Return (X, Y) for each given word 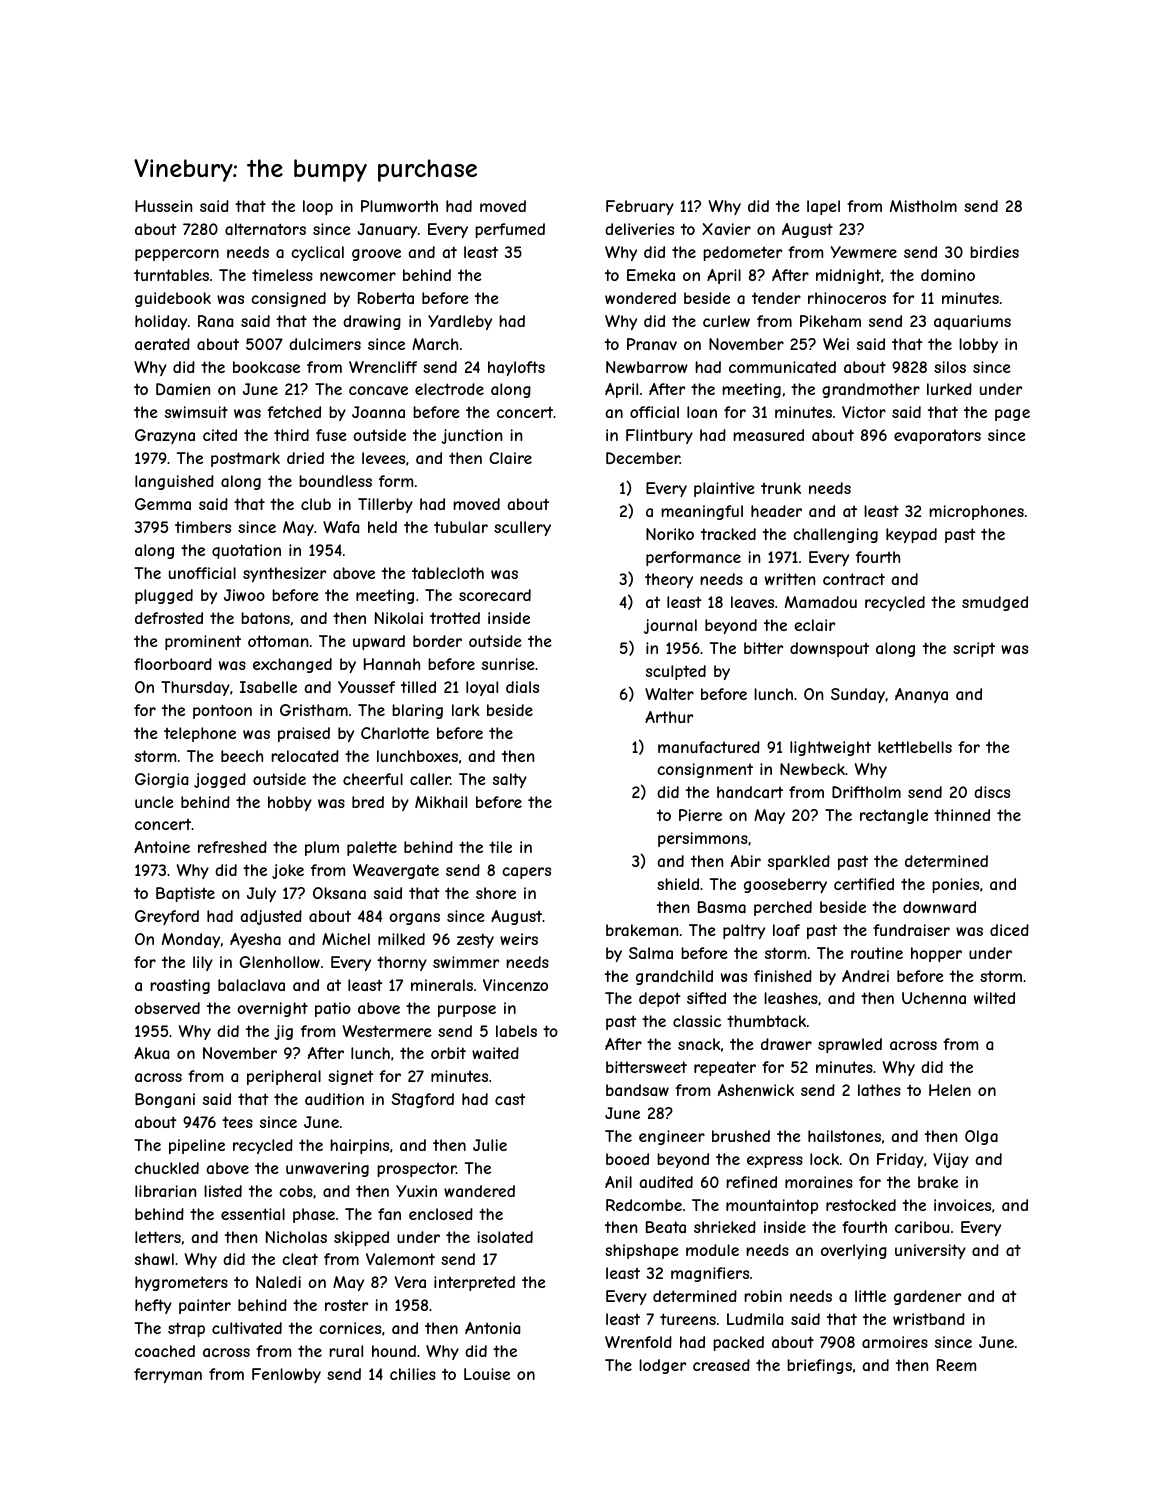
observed (167, 1008)
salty (510, 780)
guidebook (173, 299)
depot (660, 999)
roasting (180, 986)
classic (697, 1021)
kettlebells (915, 747)
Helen (950, 1090)
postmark (245, 459)
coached (165, 1351)
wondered (640, 298)
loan (702, 412)
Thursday (195, 688)
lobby (978, 345)
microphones (976, 512)
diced (1009, 930)
